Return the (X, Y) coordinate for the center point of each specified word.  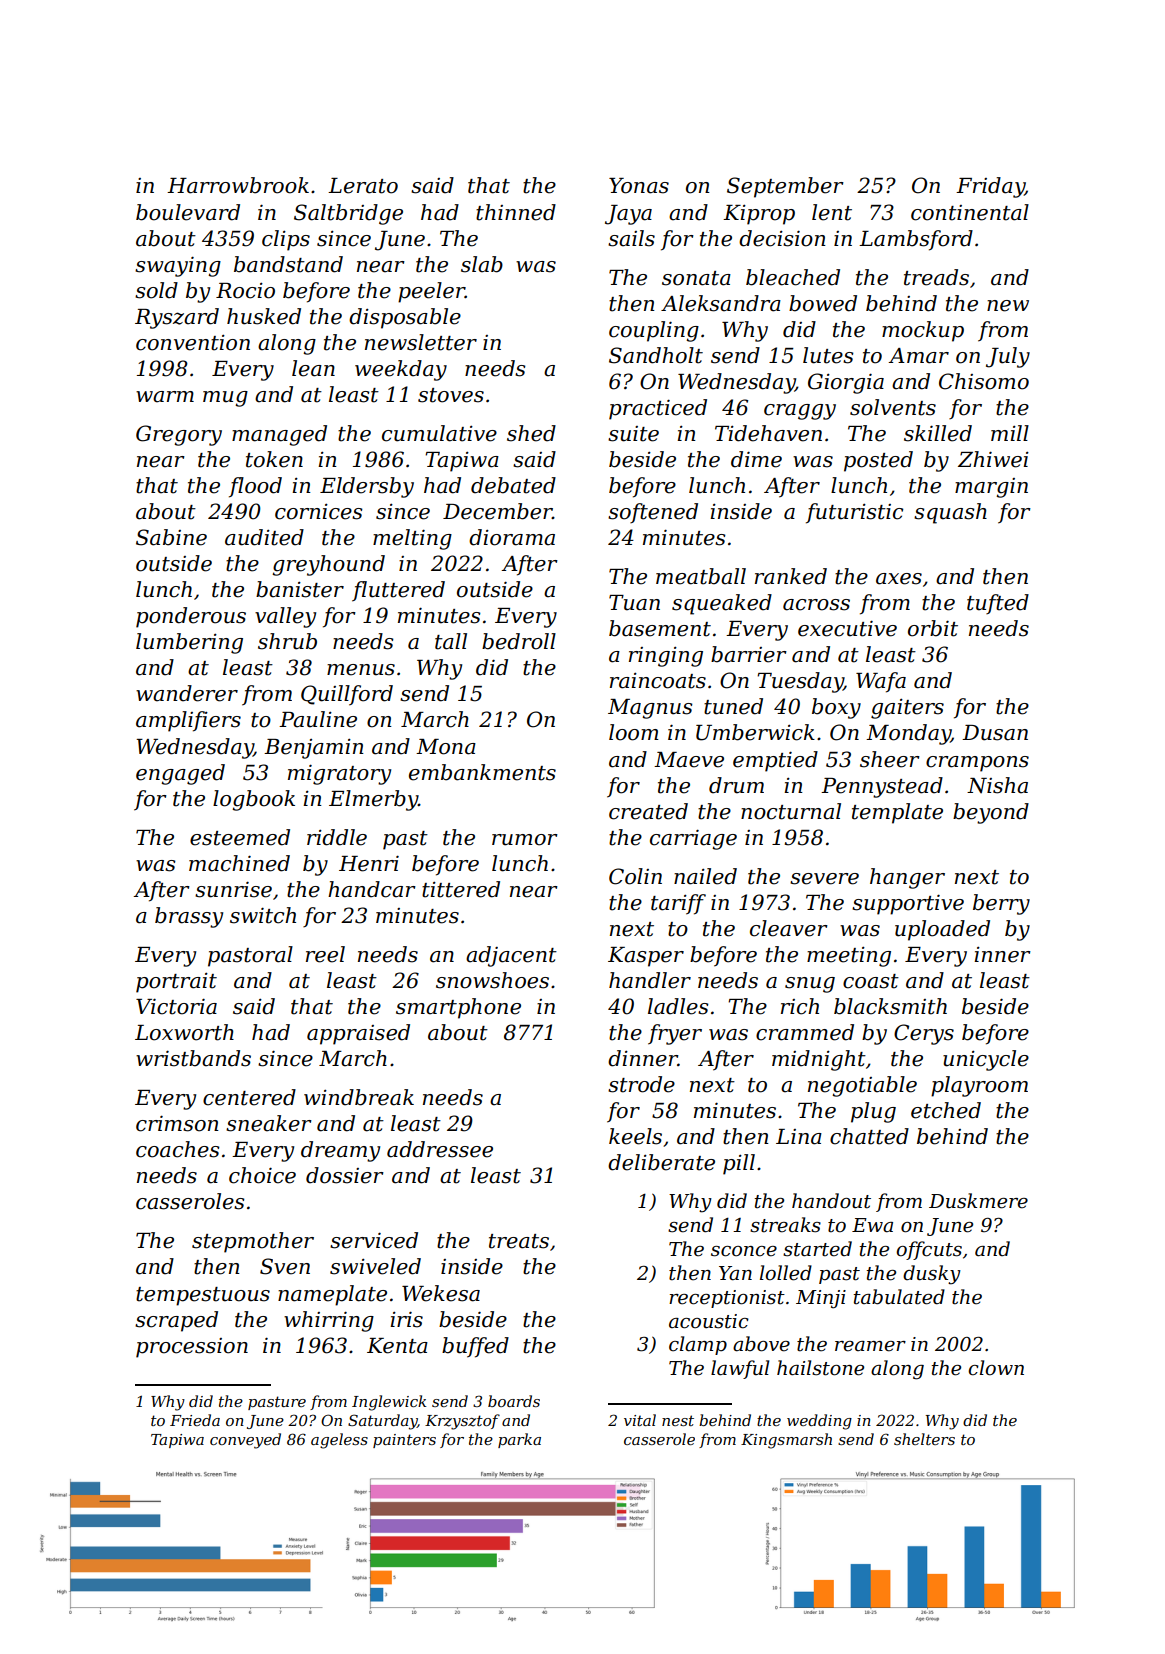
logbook (254, 800)
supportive (908, 904)
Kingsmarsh (786, 1441)
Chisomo (984, 381)
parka (519, 1440)
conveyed (245, 1441)
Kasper (646, 957)
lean (313, 368)
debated (513, 485)
